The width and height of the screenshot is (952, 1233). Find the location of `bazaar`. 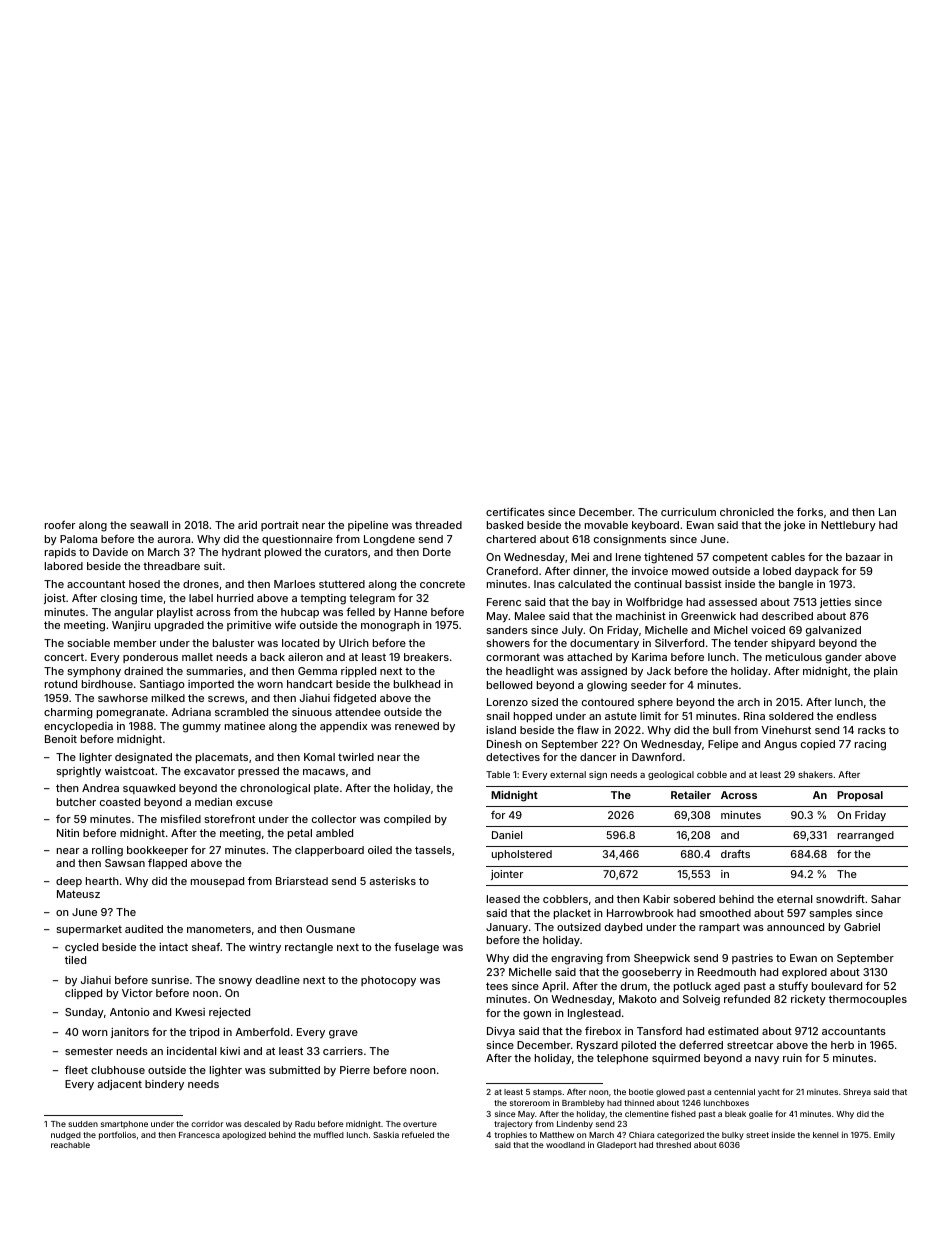

bazaar is located at coordinates (863, 557).
